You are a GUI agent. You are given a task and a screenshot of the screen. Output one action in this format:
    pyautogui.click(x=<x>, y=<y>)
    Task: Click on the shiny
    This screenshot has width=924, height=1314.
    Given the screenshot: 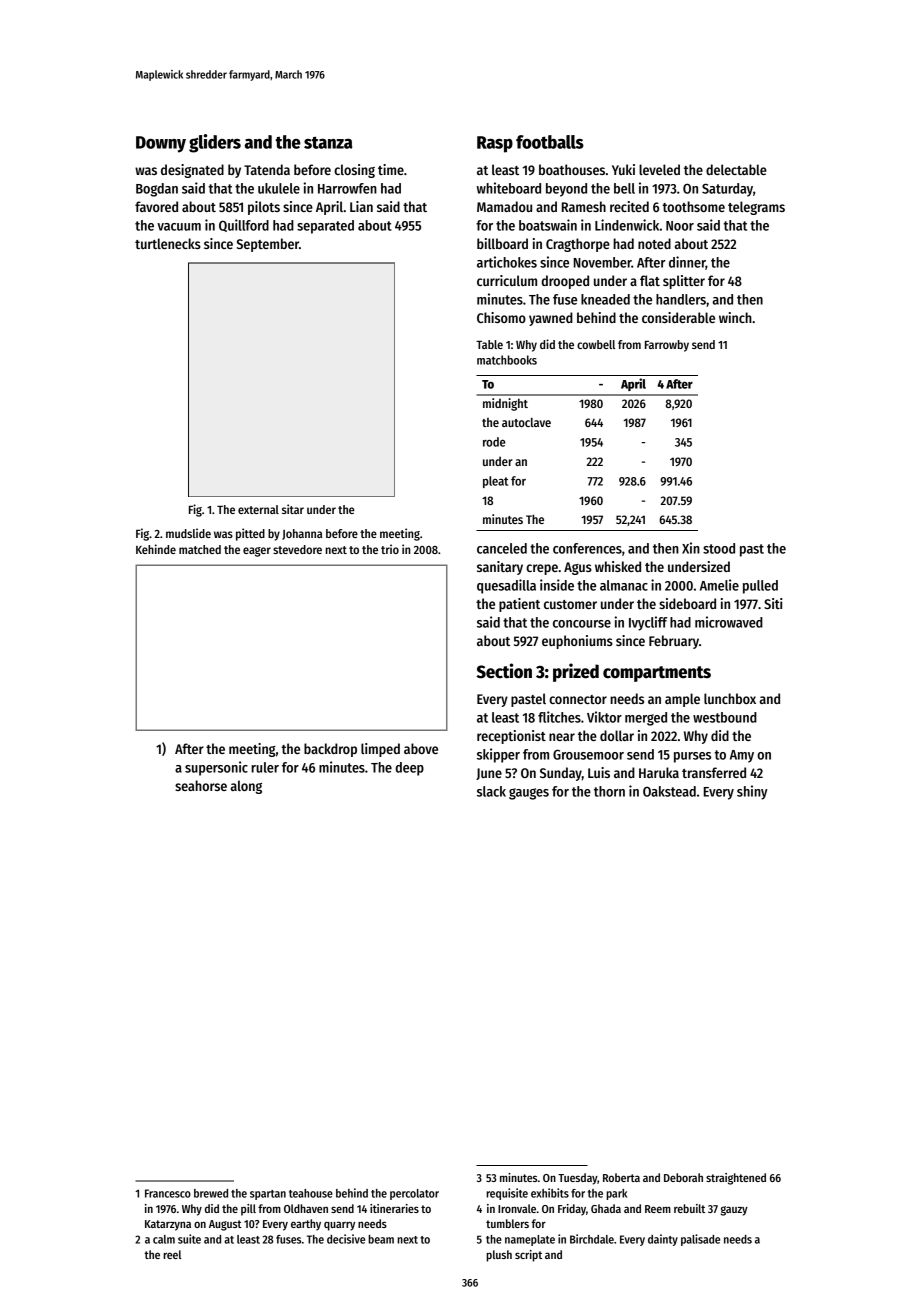 What is the action you would take?
    pyautogui.click(x=752, y=792)
